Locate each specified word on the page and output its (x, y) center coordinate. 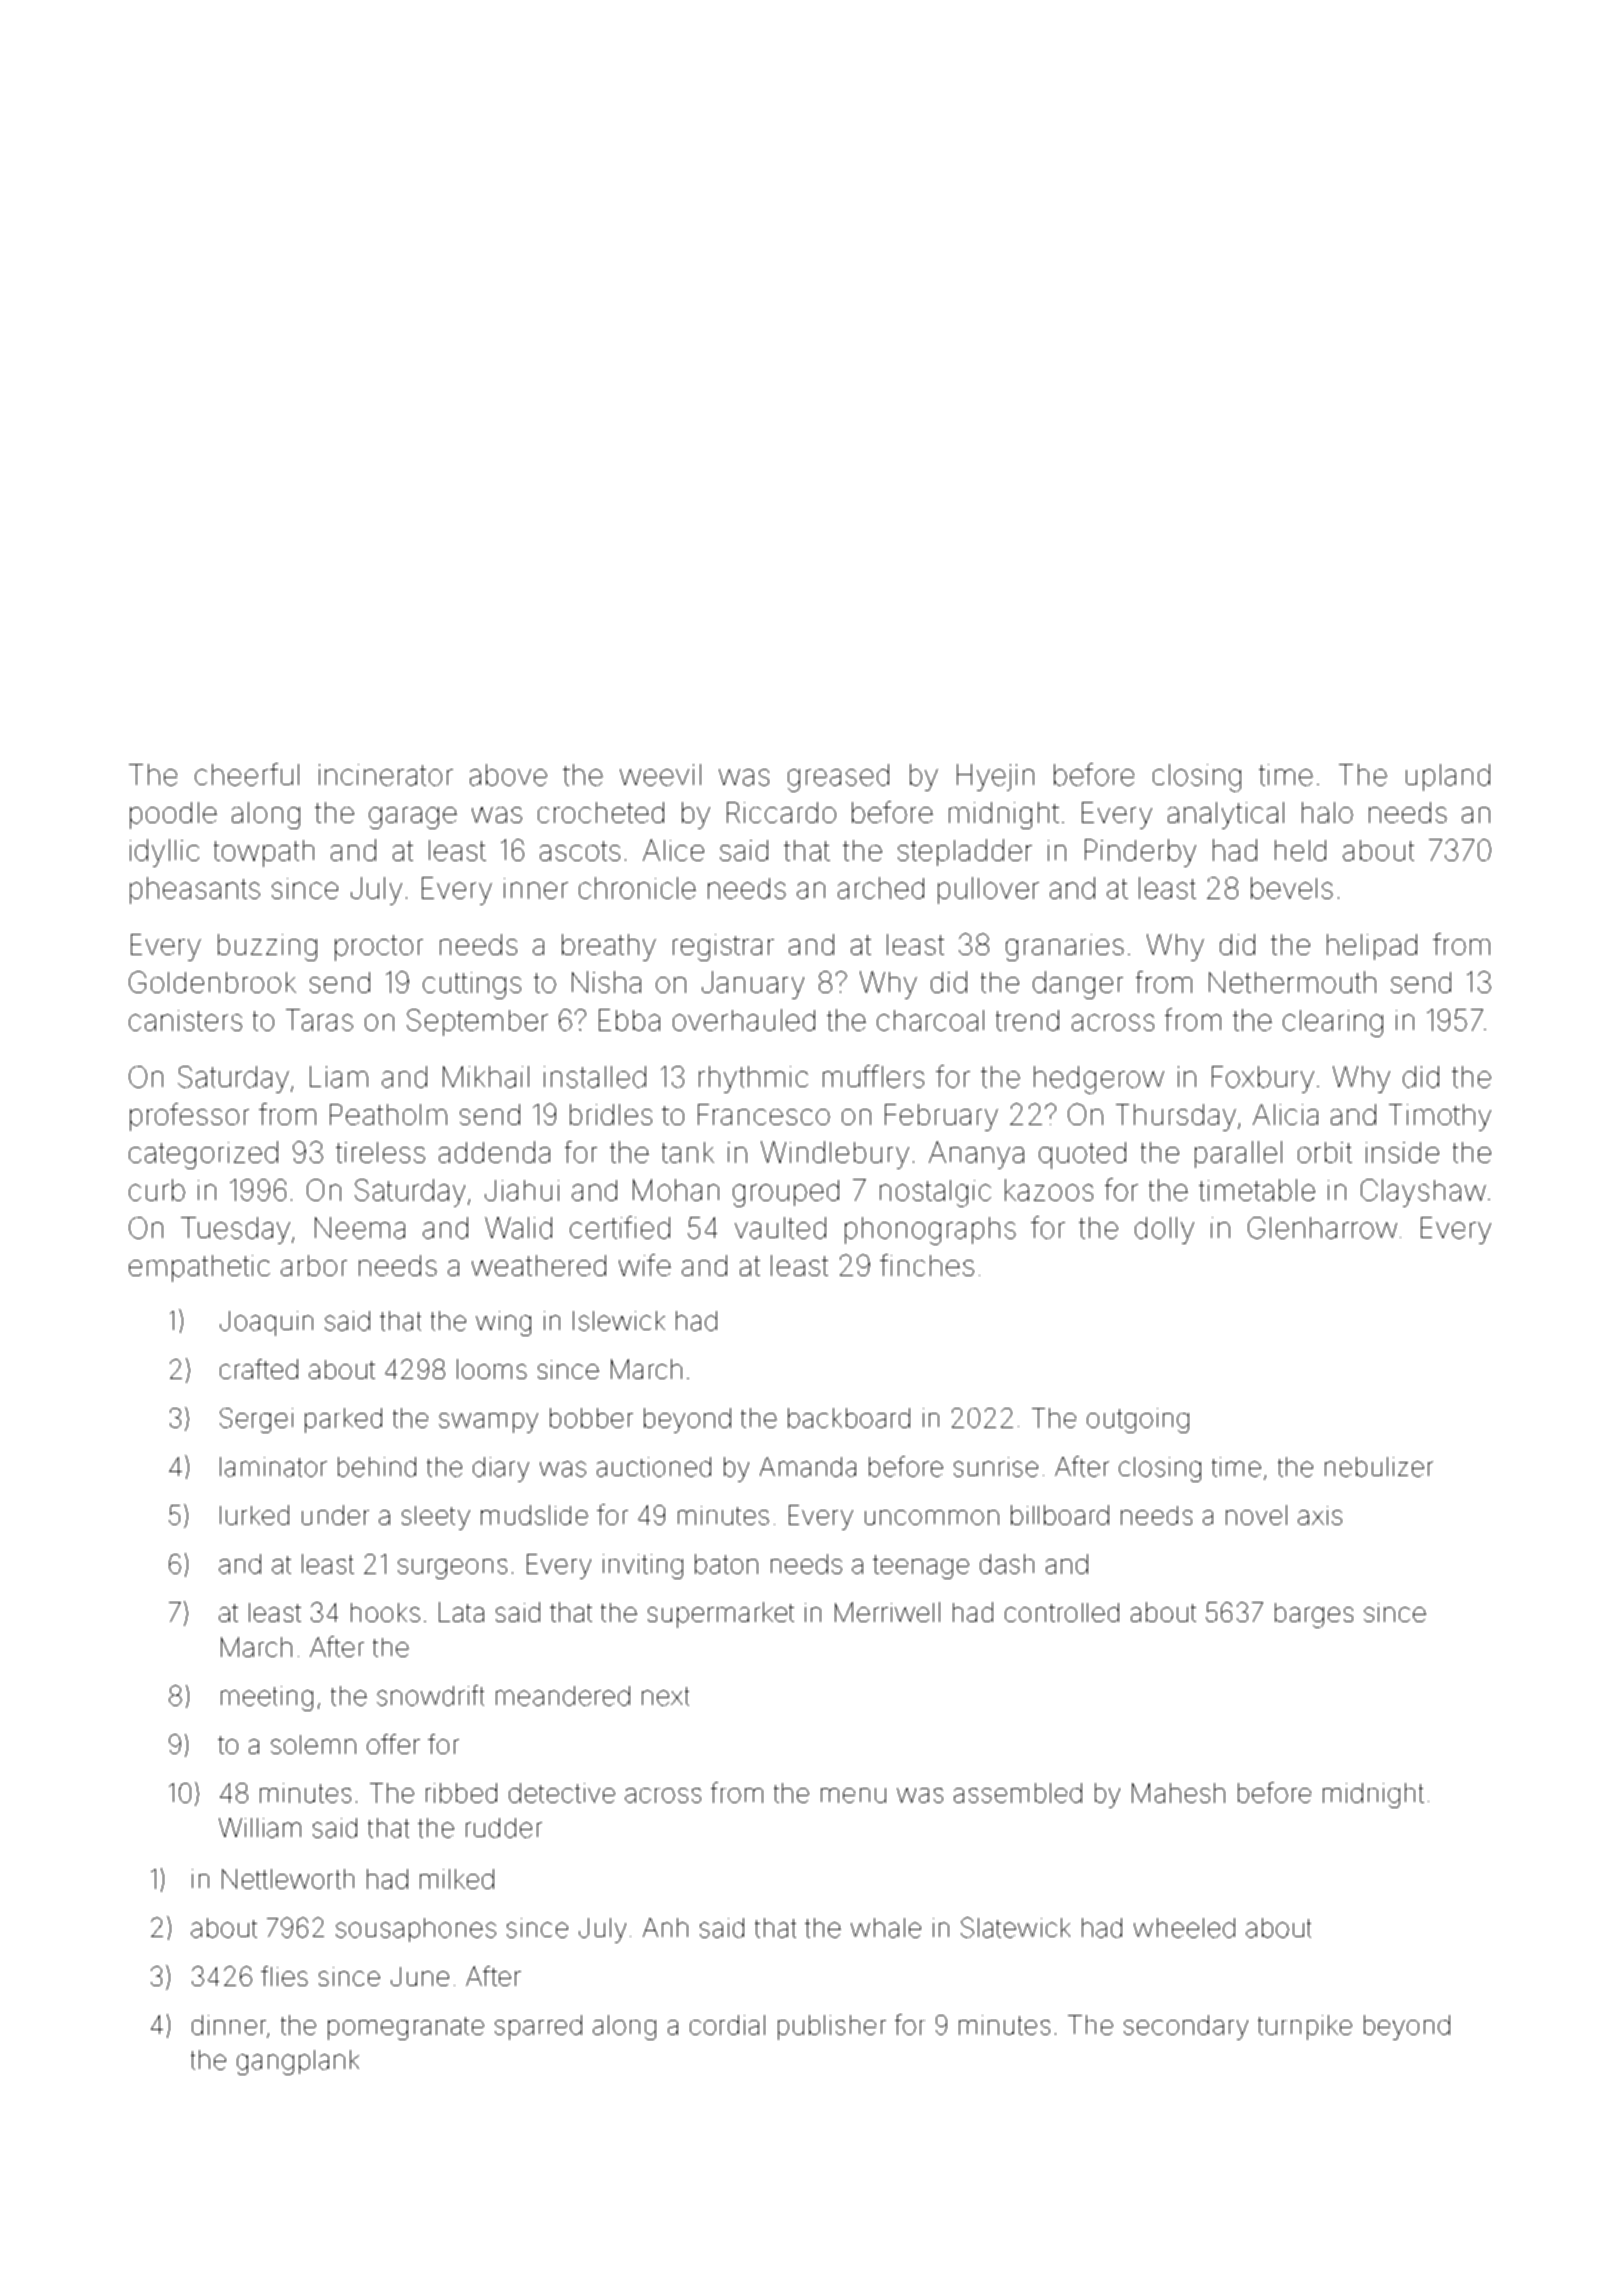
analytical (1226, 815)
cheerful (247, 774)
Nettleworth (288, 1879)
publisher (832, 2027)
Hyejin (995, 777)
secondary (1186, 2027)
